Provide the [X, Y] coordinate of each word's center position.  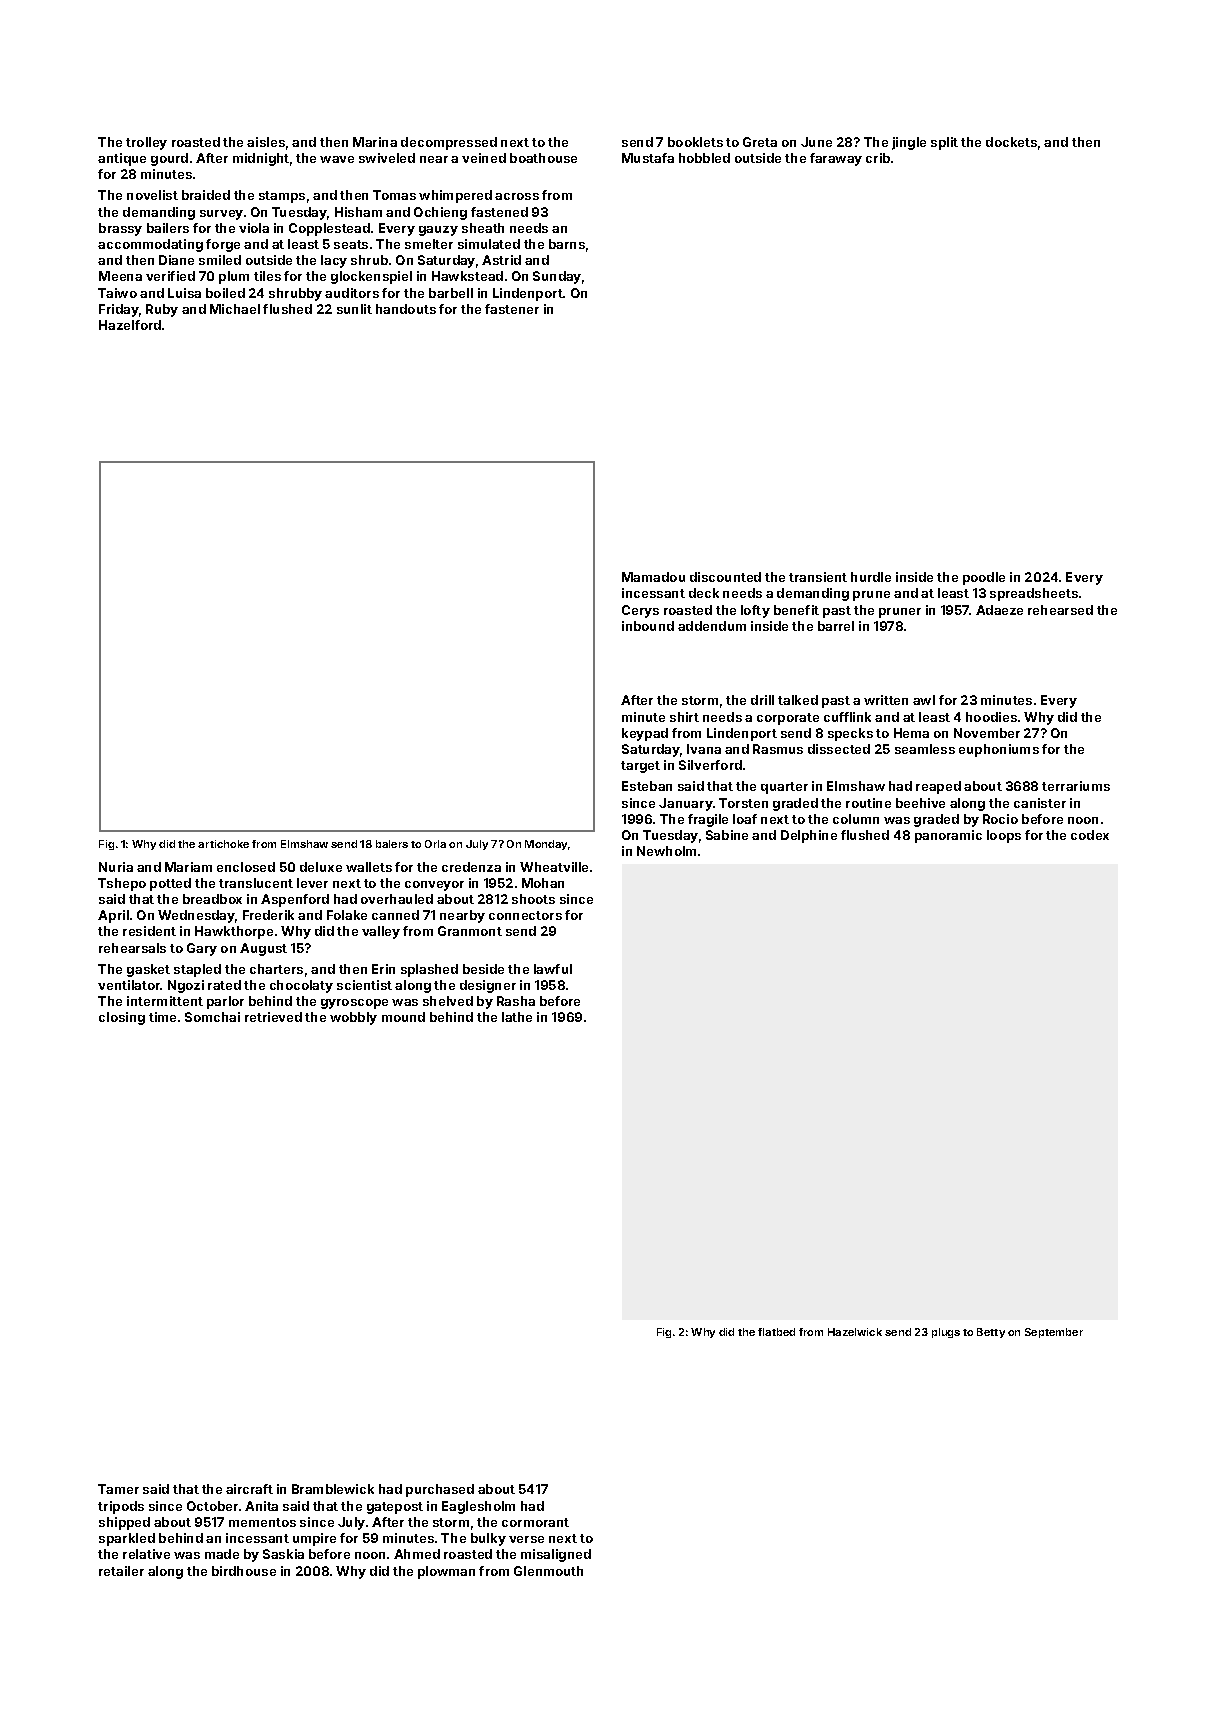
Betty [991, 1333]
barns [567, 244]
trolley [146, 143]
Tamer [118, 1489]
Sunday [557, 277]
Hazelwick [855, 1332]
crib [878, 158]
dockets [1011, 142]
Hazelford [130, 325]
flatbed [776, 1332]
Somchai [212, 1017]
